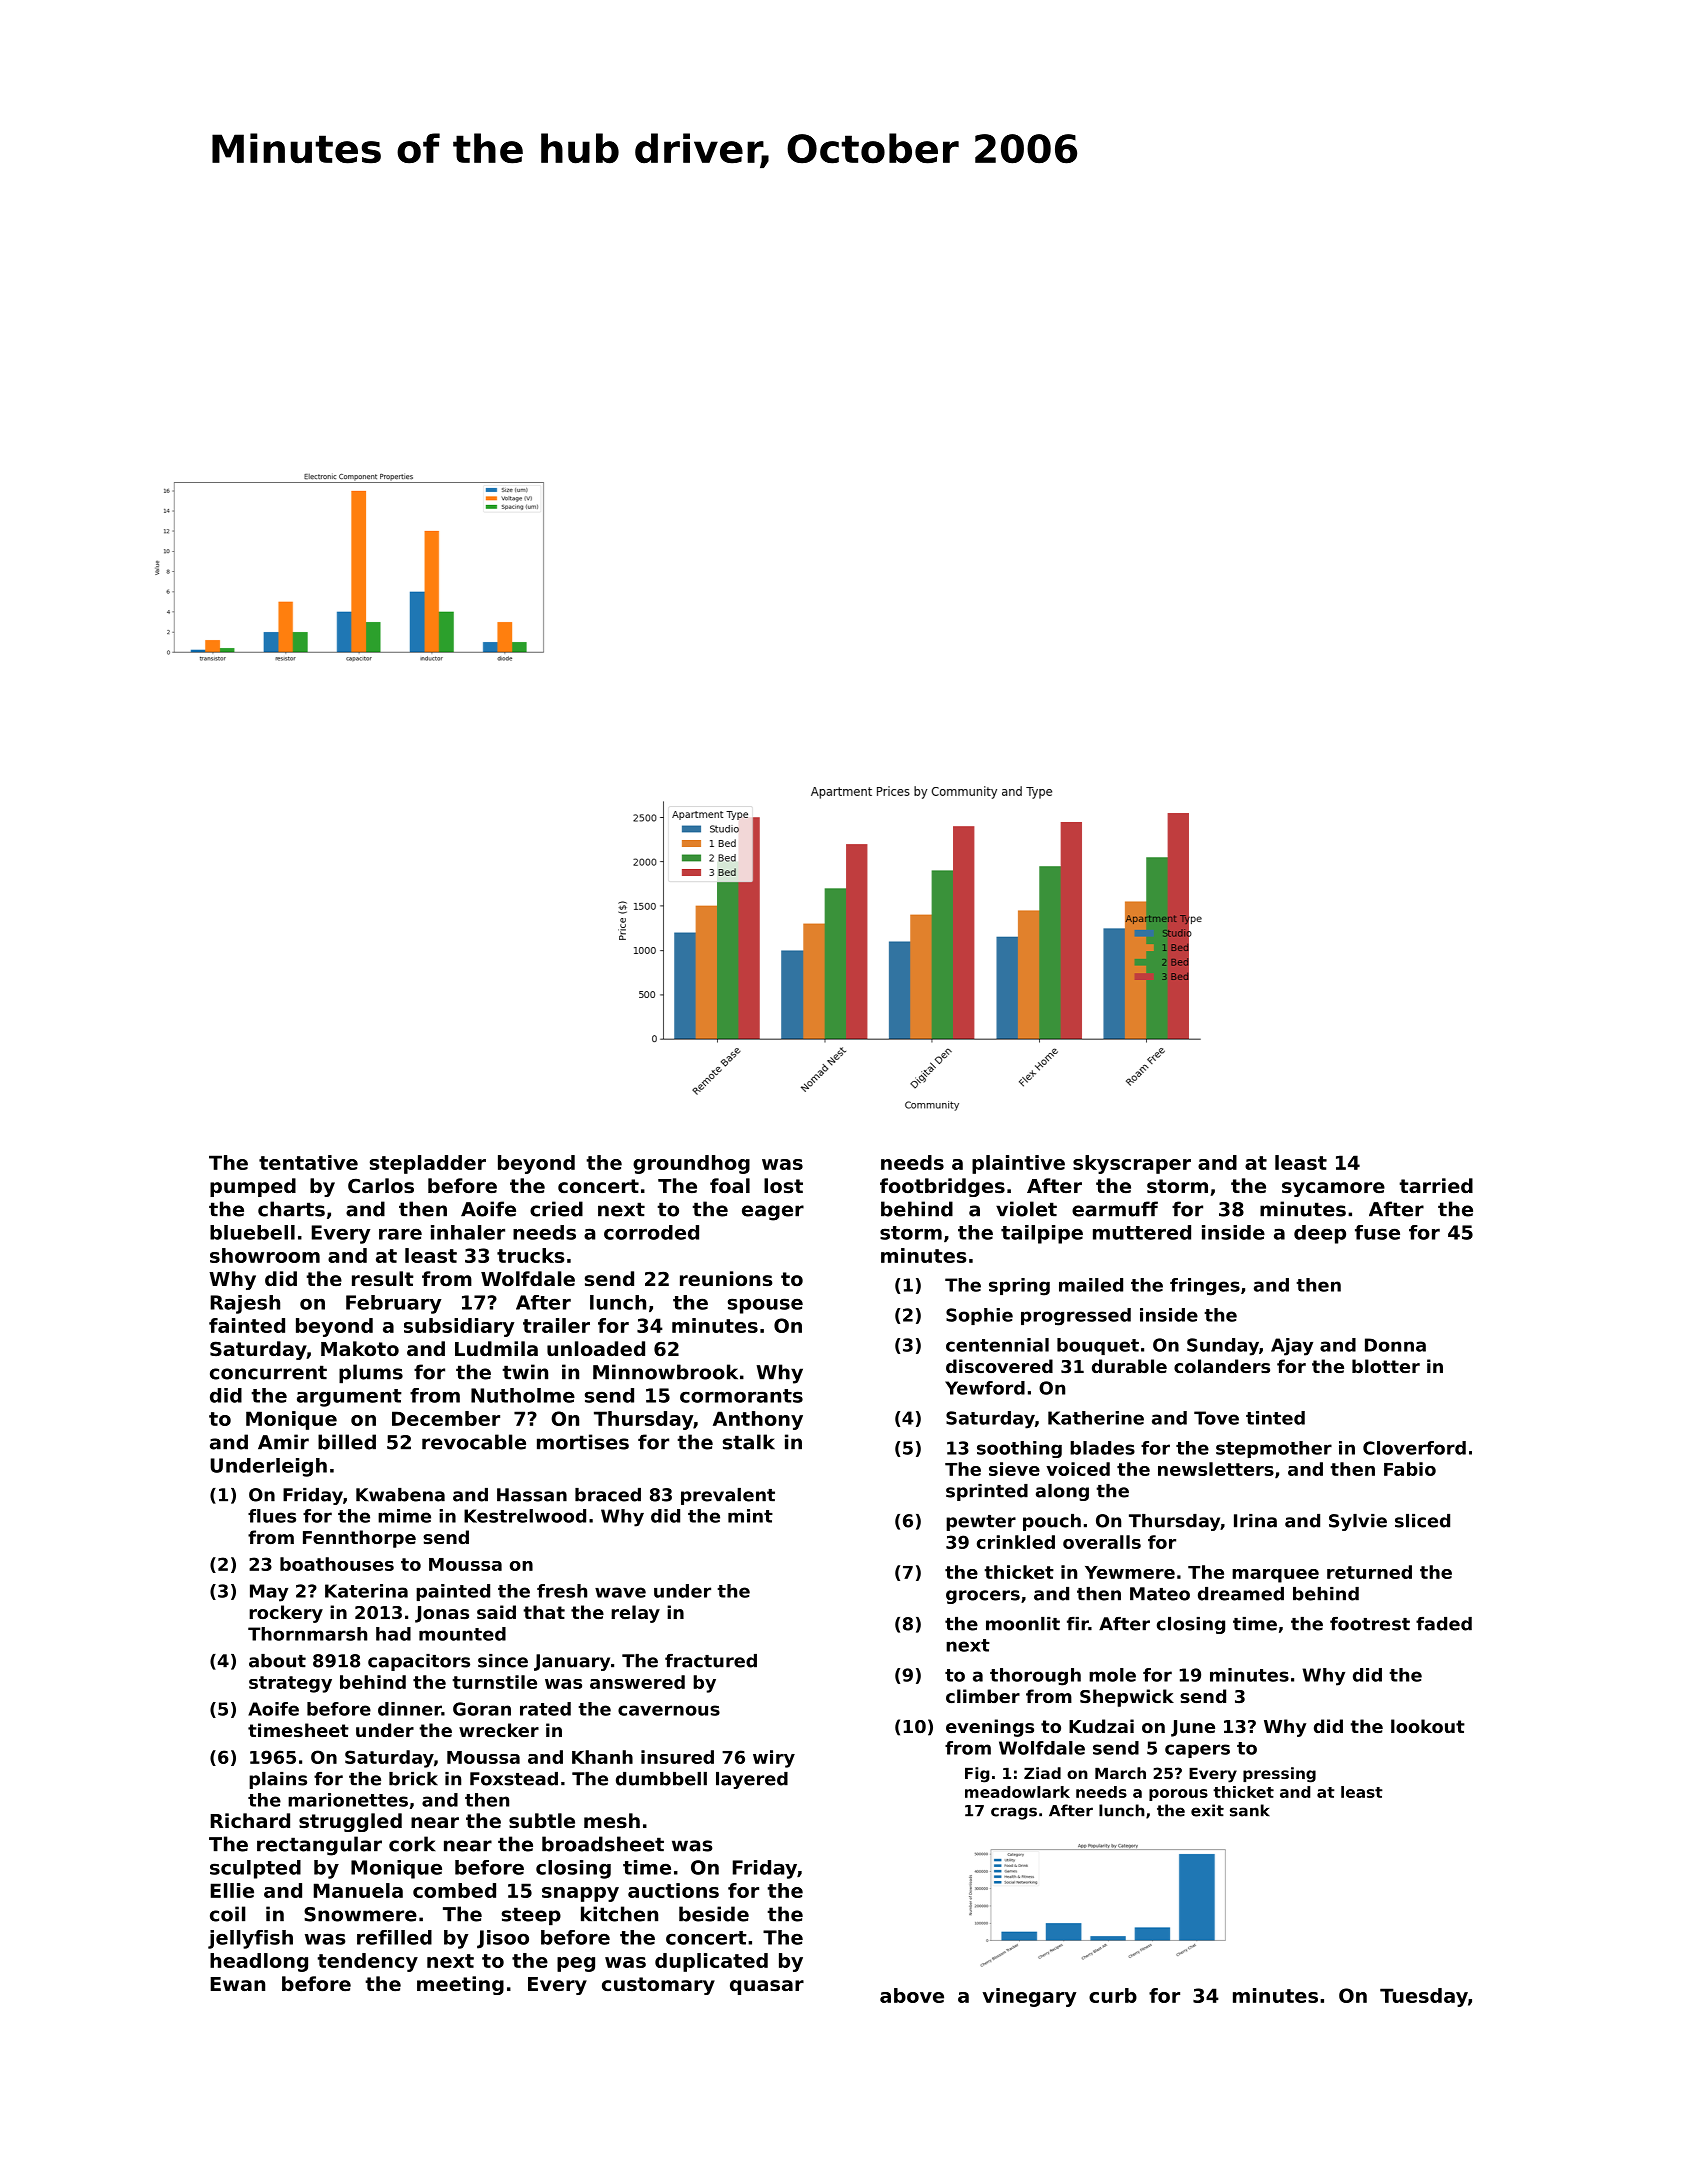 The image size is (1683, 2178). What do you see at coordinates (272, 1516) in the page?
I see `flues` at bounding box center [272, 1516].
